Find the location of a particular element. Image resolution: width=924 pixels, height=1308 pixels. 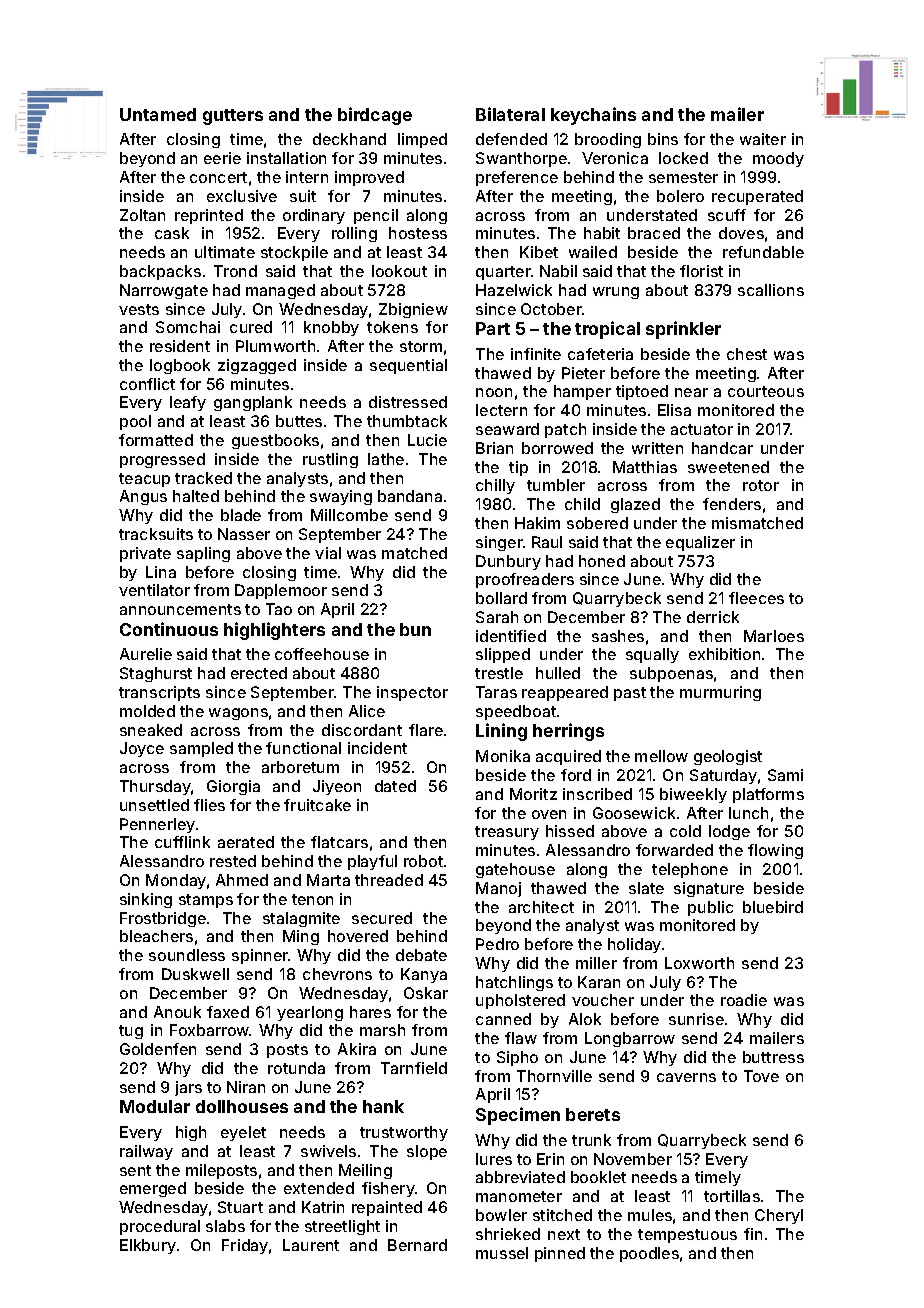

derrick is located at coordinates (713, 617).
